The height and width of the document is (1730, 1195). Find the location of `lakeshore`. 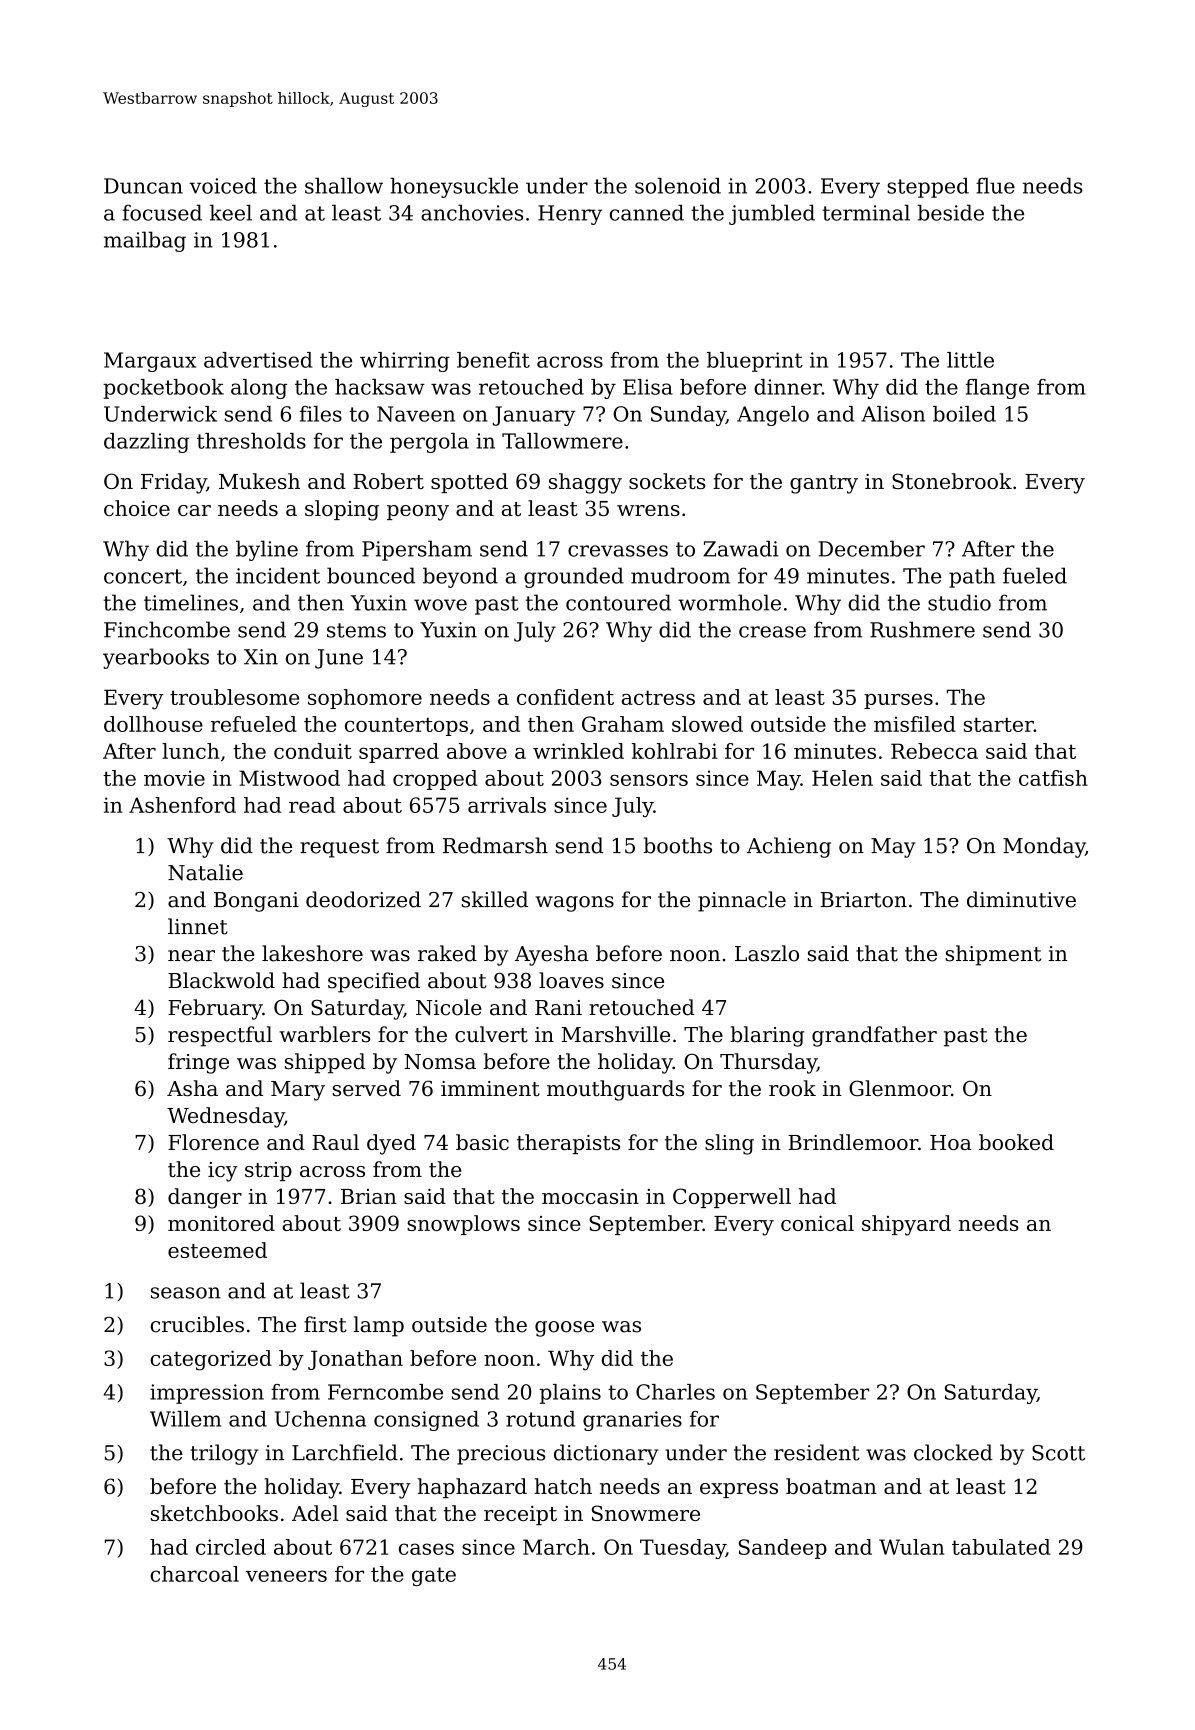

lakeshore is located at coordinates (312, 953).
